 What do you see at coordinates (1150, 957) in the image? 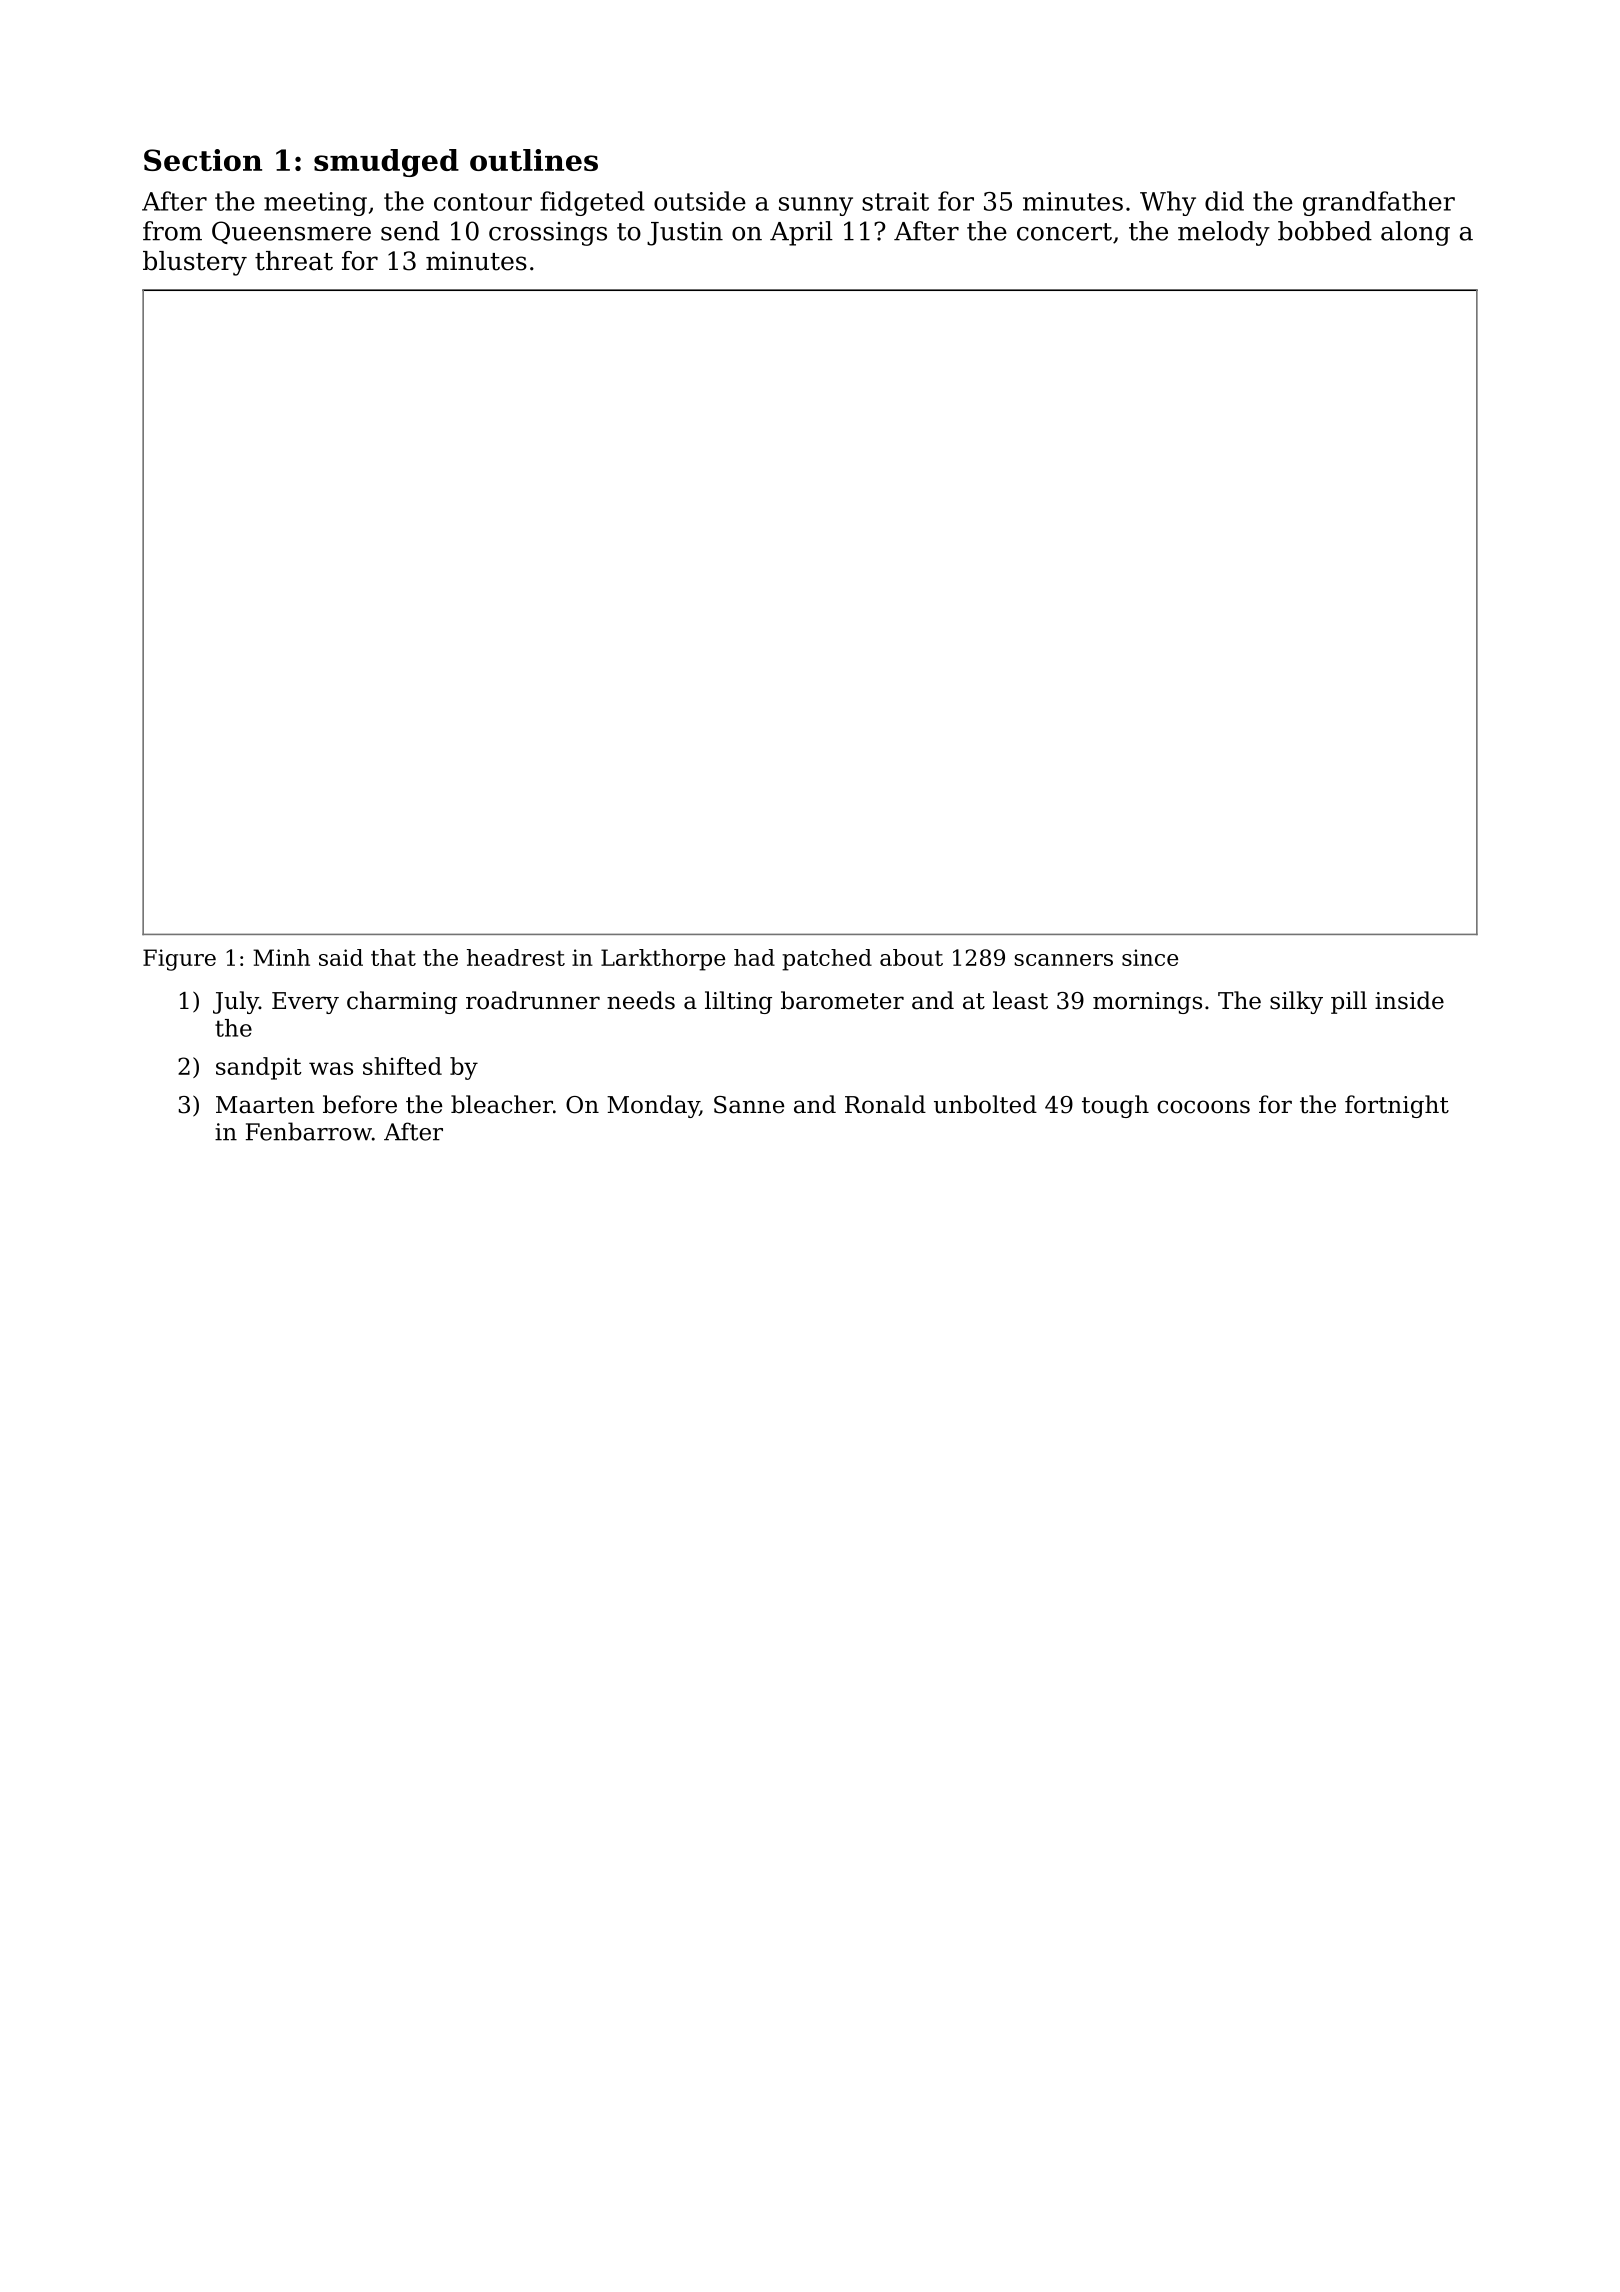
I see `since` at bounding box center [1150, 957].
